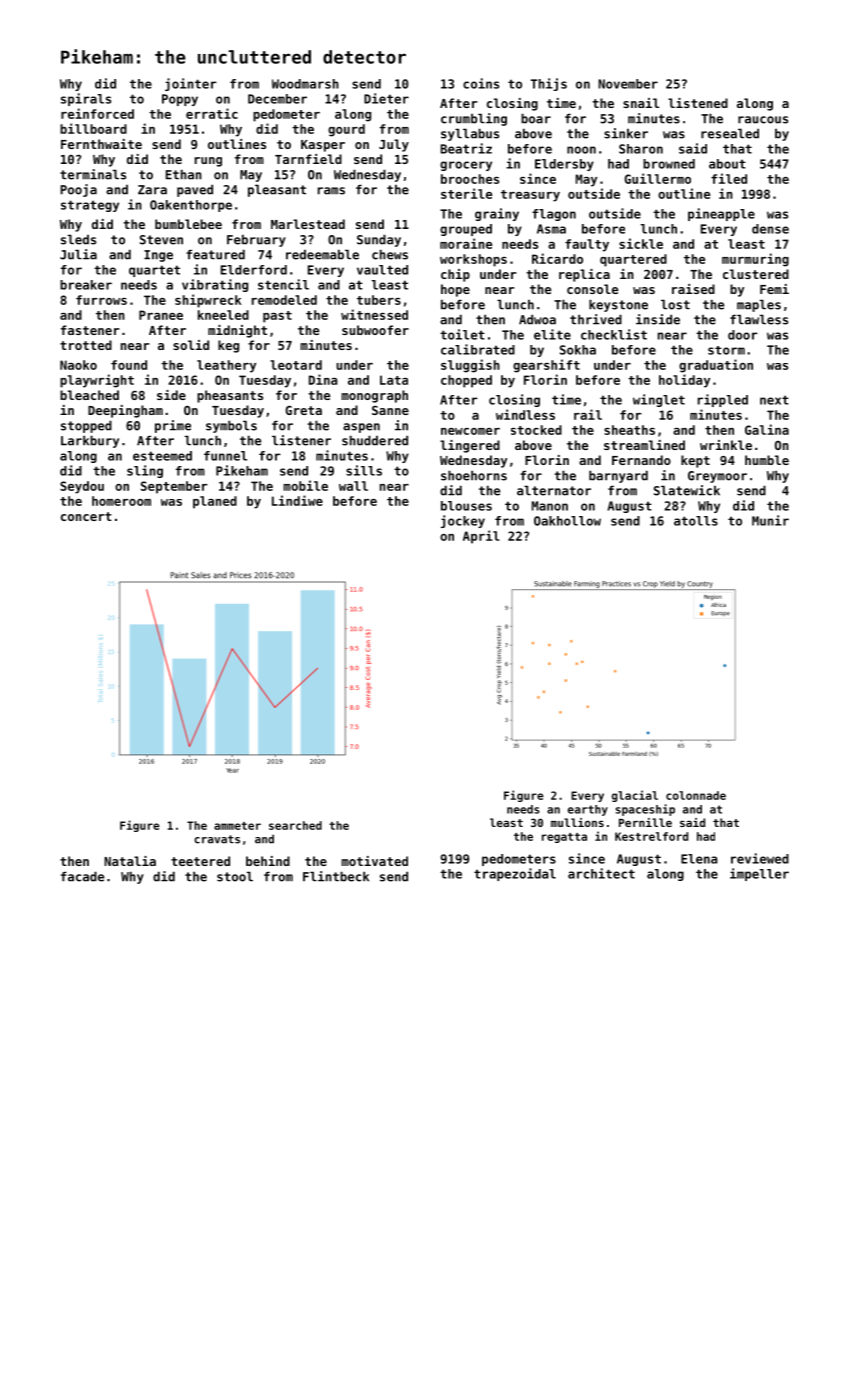  I want to click on ammeter, so click(237, 826).
